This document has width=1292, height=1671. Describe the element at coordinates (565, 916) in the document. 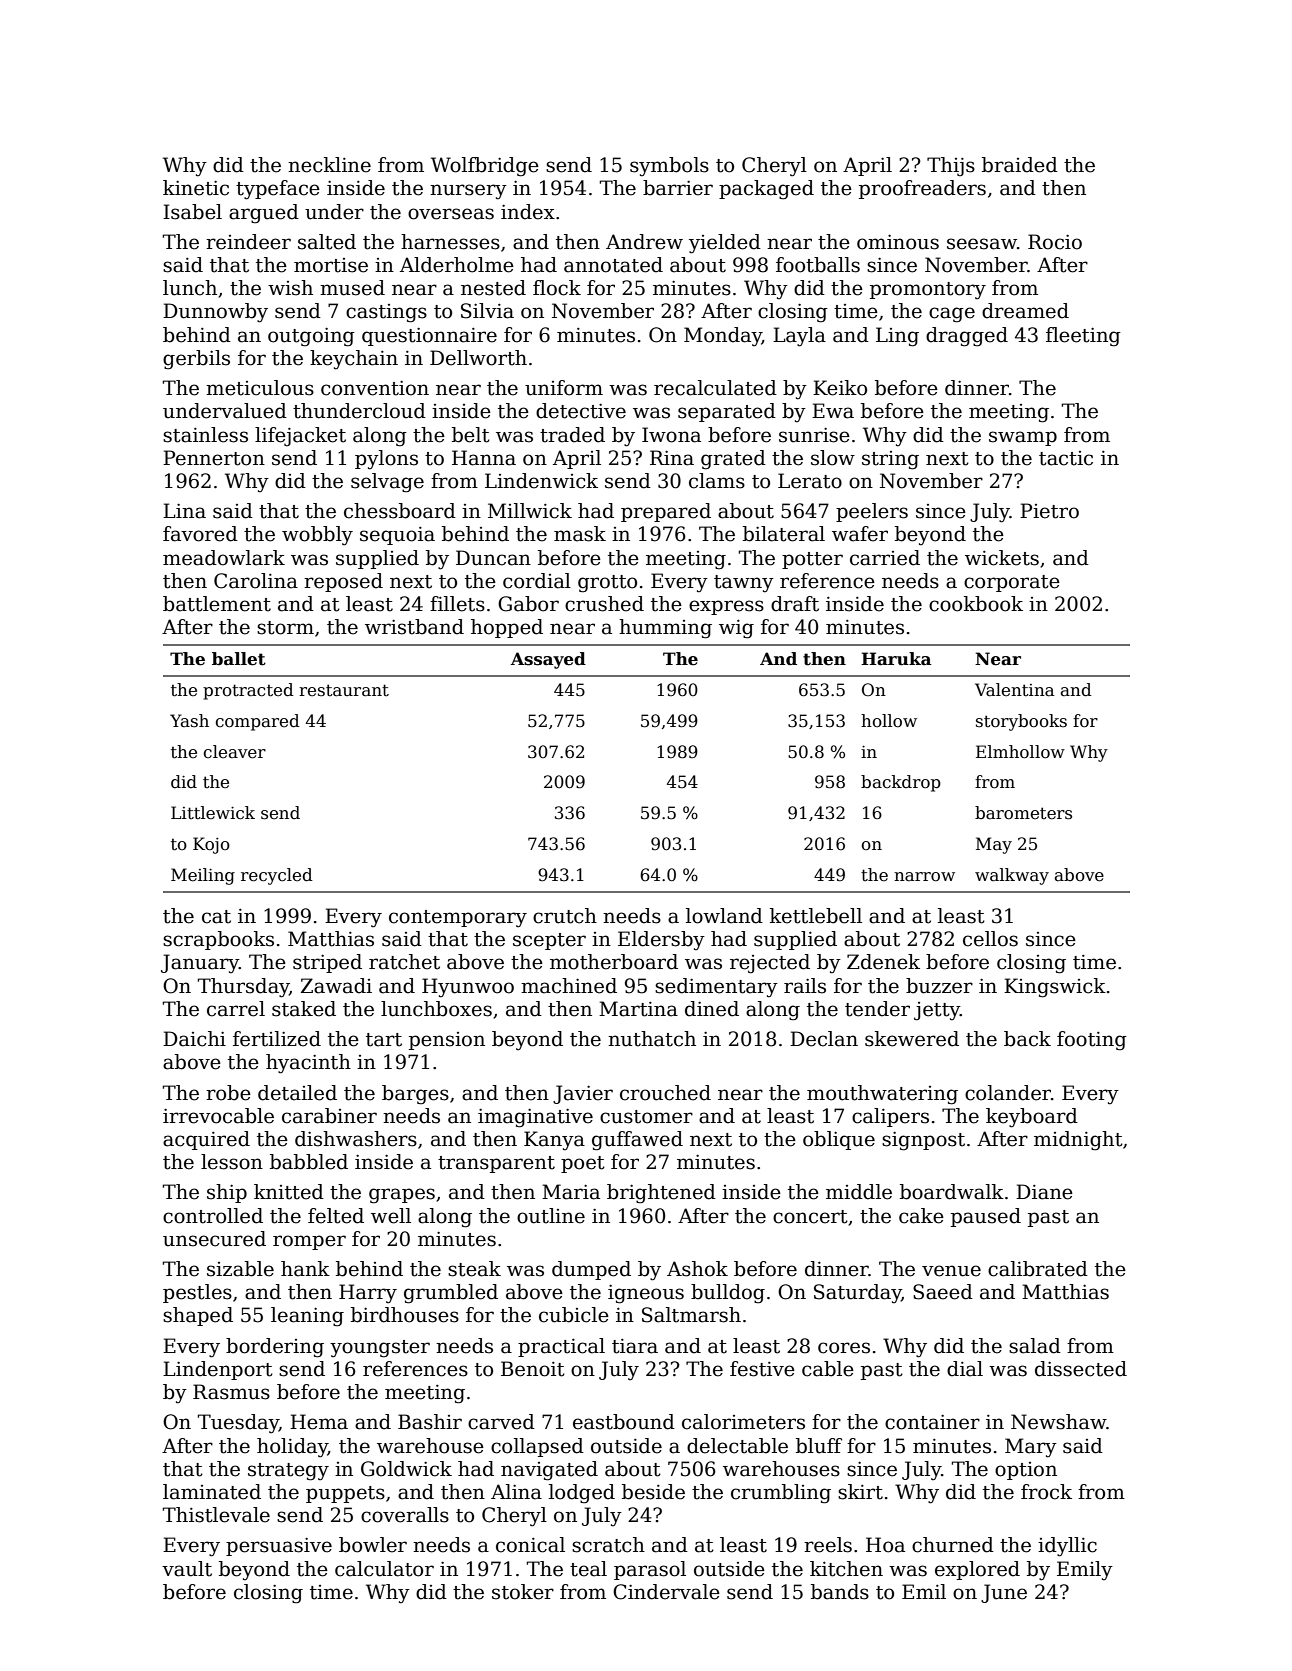

I see `crutch` at that location.
